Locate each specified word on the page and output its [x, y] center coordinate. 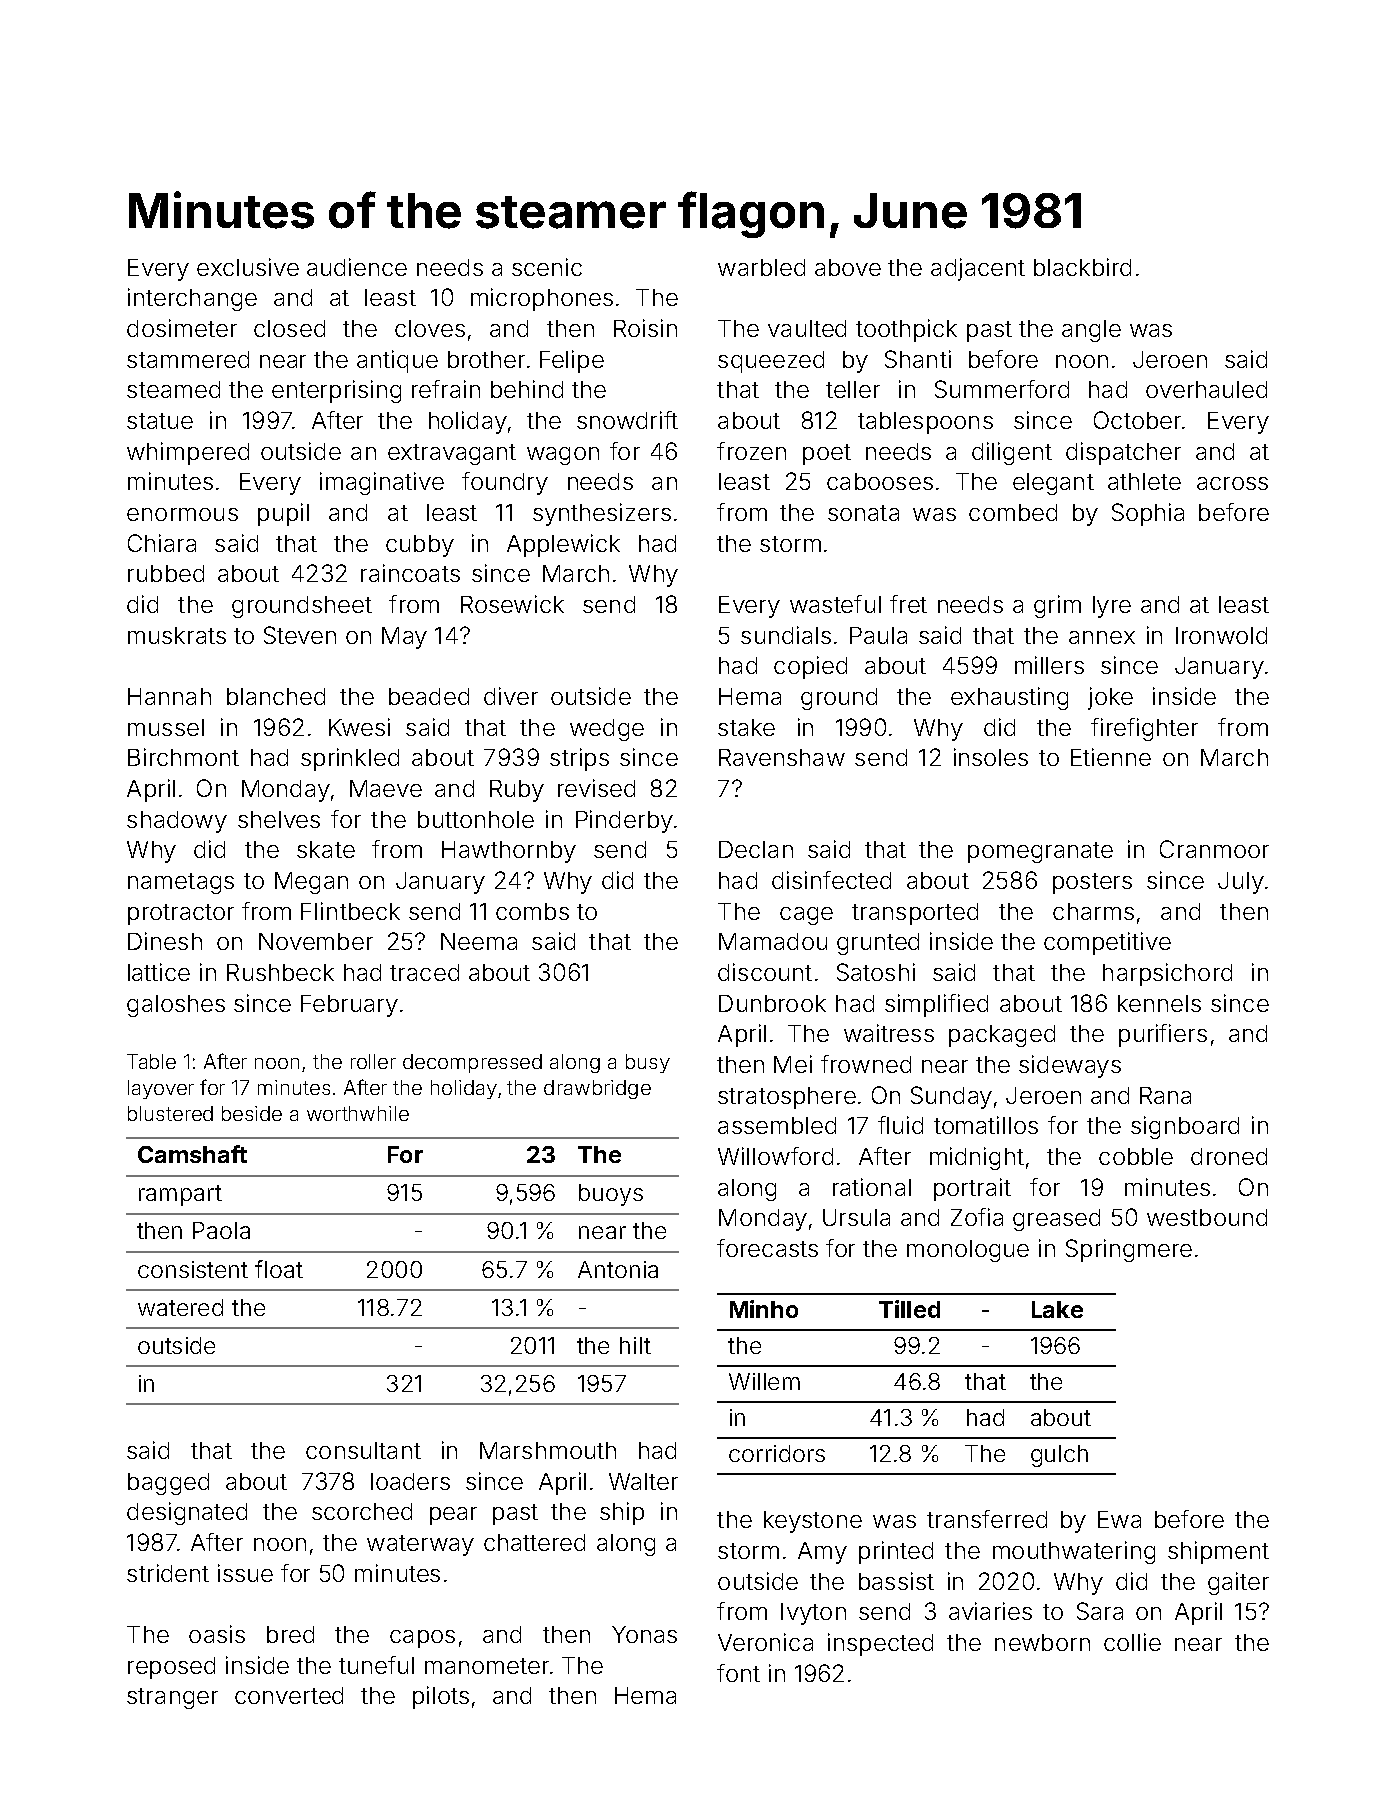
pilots [441, 1697]
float [279, 1269]
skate [326, 849]
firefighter [1144, 729]
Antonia [618, 1269]
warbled [761, 267]
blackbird [1082, 267]
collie [1132, 1642]
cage [806, 916]
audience [357, 267]
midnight [977, 1158]
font [738, 1673]
